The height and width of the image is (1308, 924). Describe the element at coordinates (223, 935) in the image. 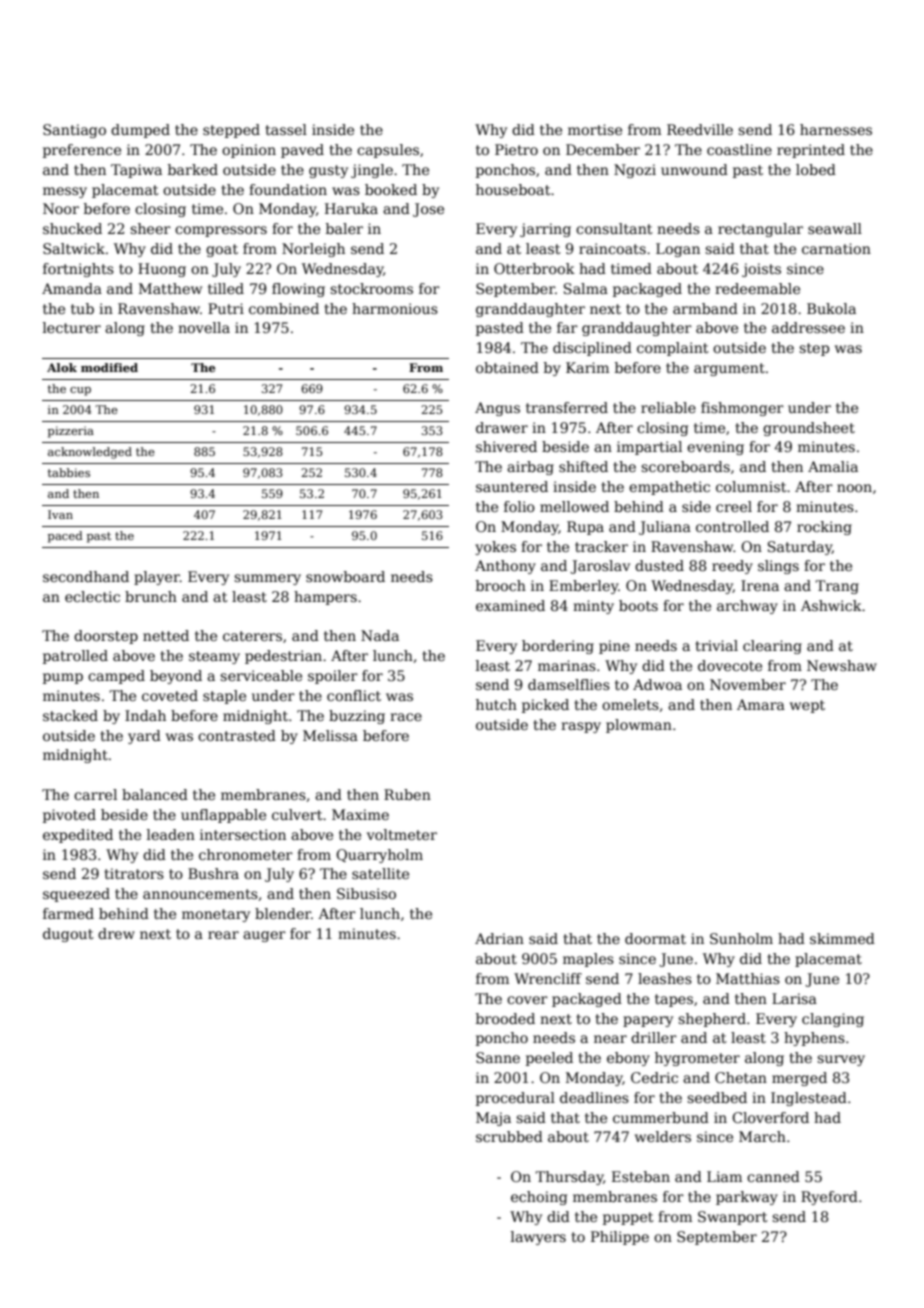

I see `rear` at that location.
